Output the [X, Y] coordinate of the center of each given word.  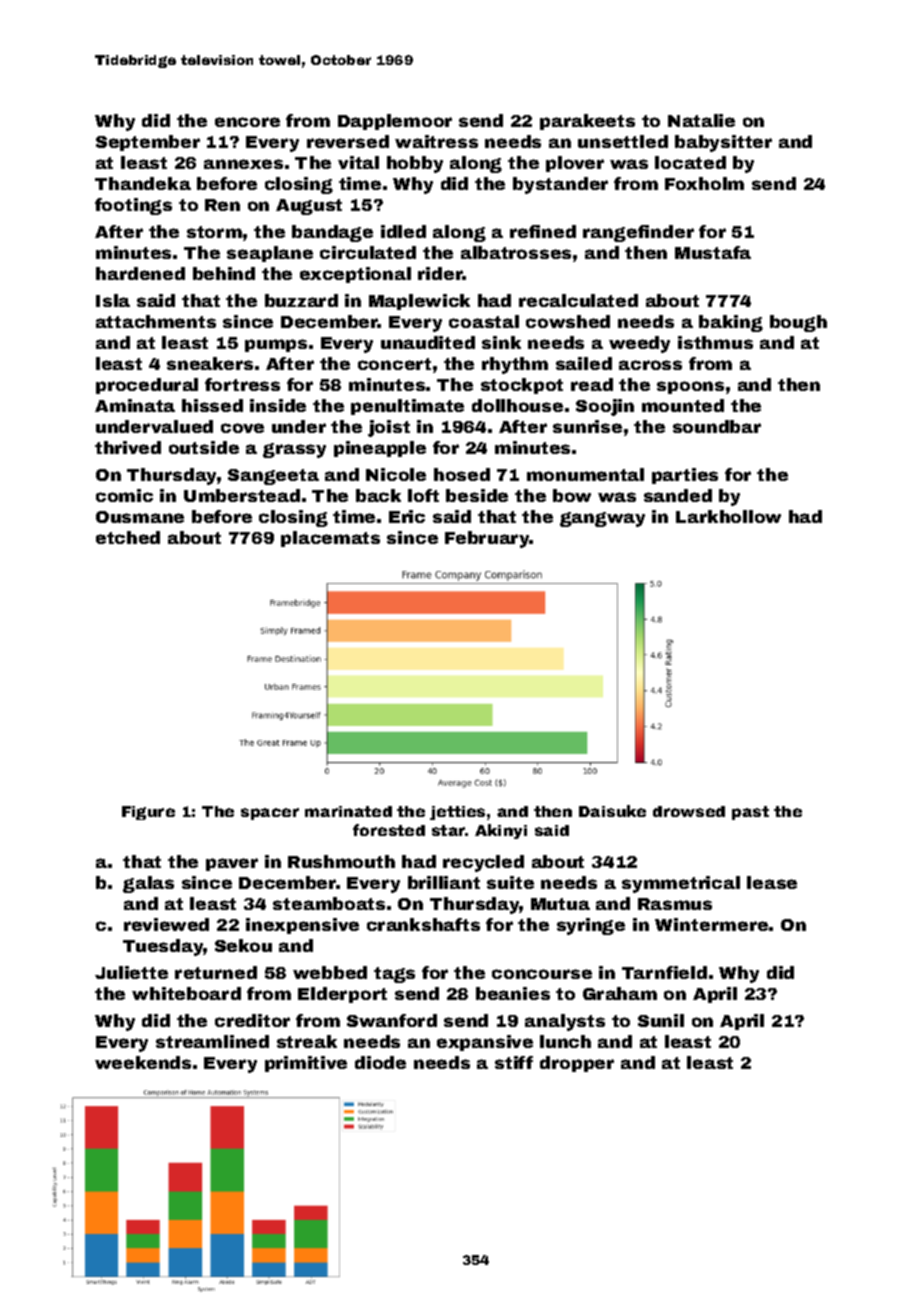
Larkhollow [728, 516]
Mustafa [713, 252]
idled [403, 231]
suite [510, 882]
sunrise [587, 426]
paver [232, 864]
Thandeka [143, 183]
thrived [128, 447]
